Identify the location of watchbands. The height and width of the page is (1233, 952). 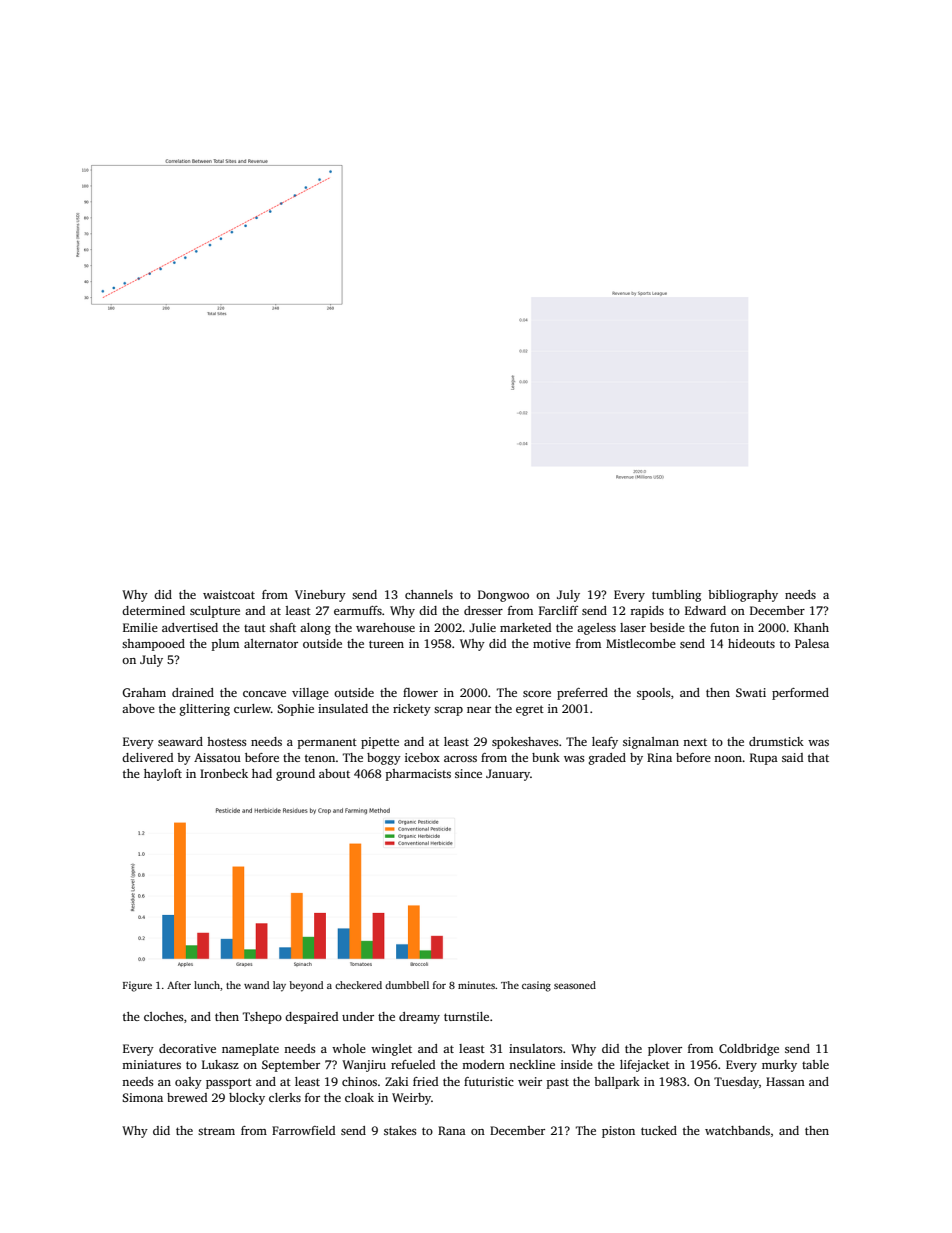
(737, 1130).
